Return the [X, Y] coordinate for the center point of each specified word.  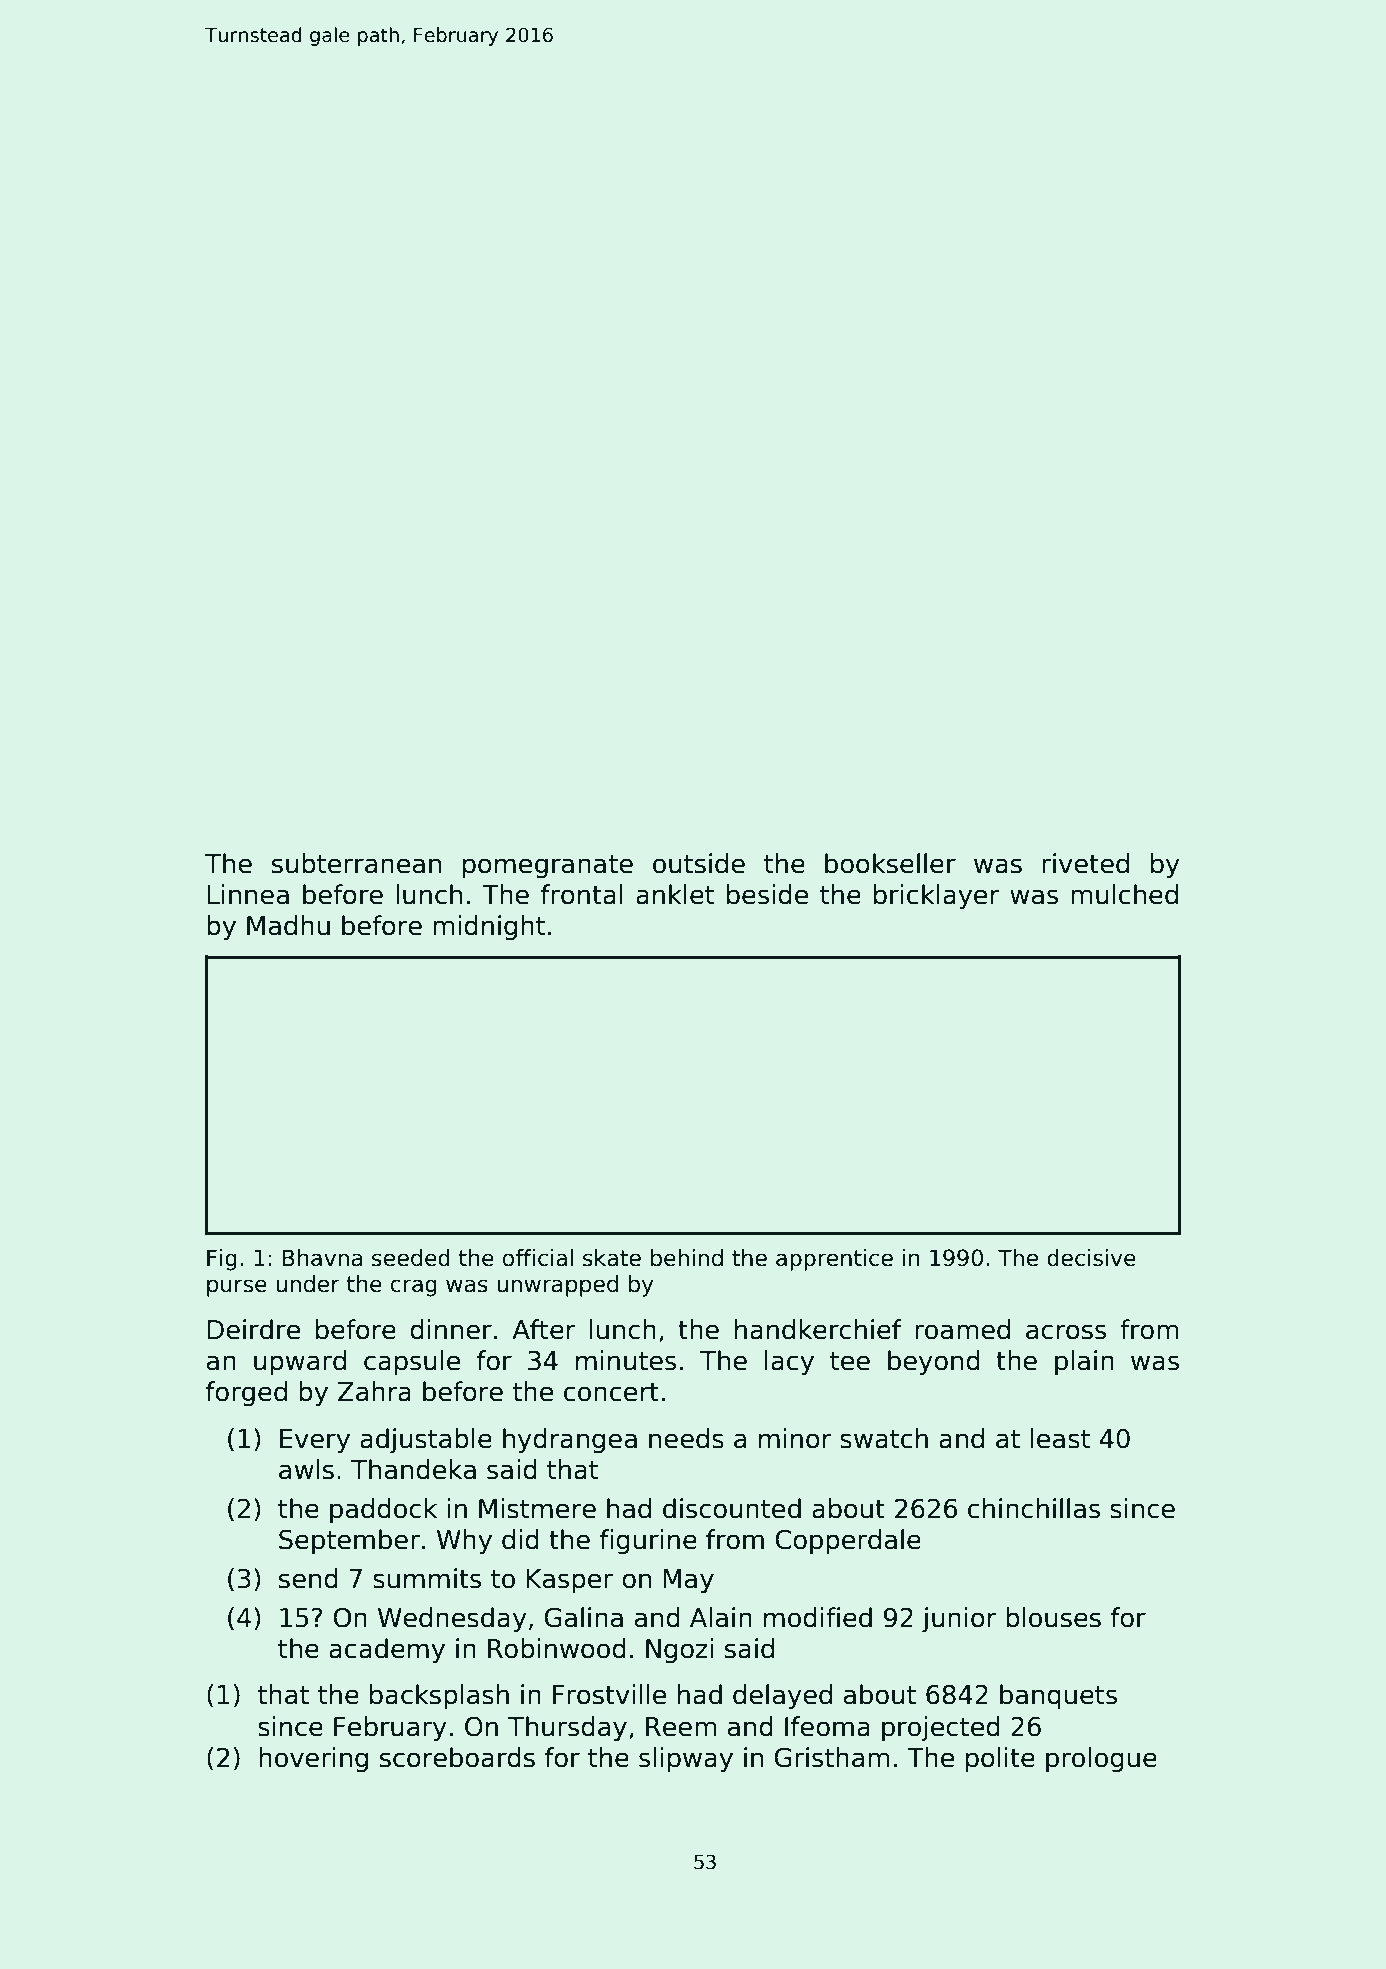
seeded [411, 1258]
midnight [489, 927]
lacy [789, 1362]
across [1066, 1332]
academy [387, 1650]
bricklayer [937, 896]
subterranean [356, 863]
